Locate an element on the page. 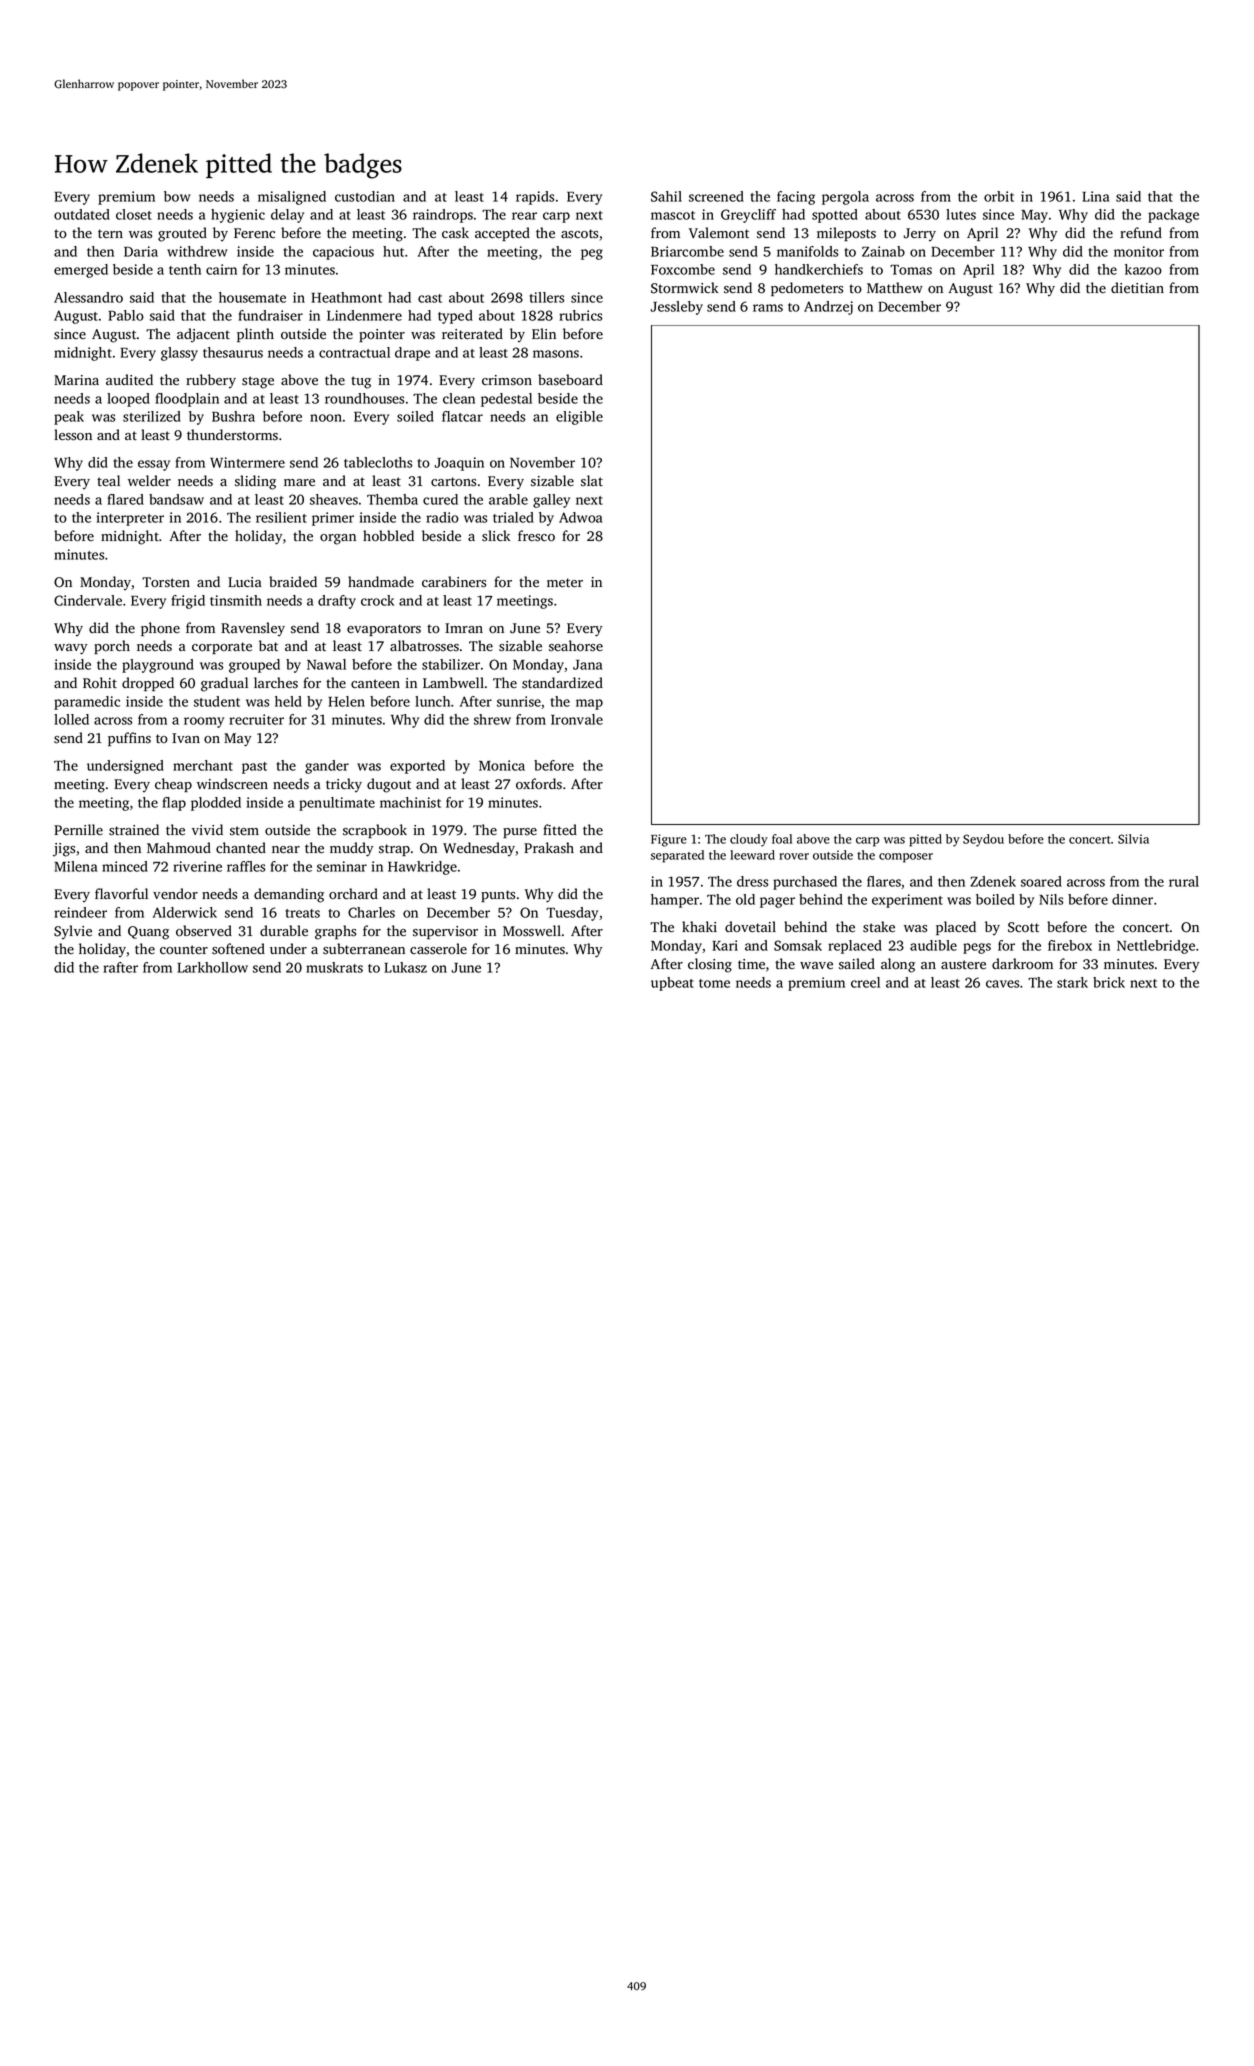 Image resolution: width=1254 pixels, height=2066 pixels. upbeat is located at coordinates (672, 984).
